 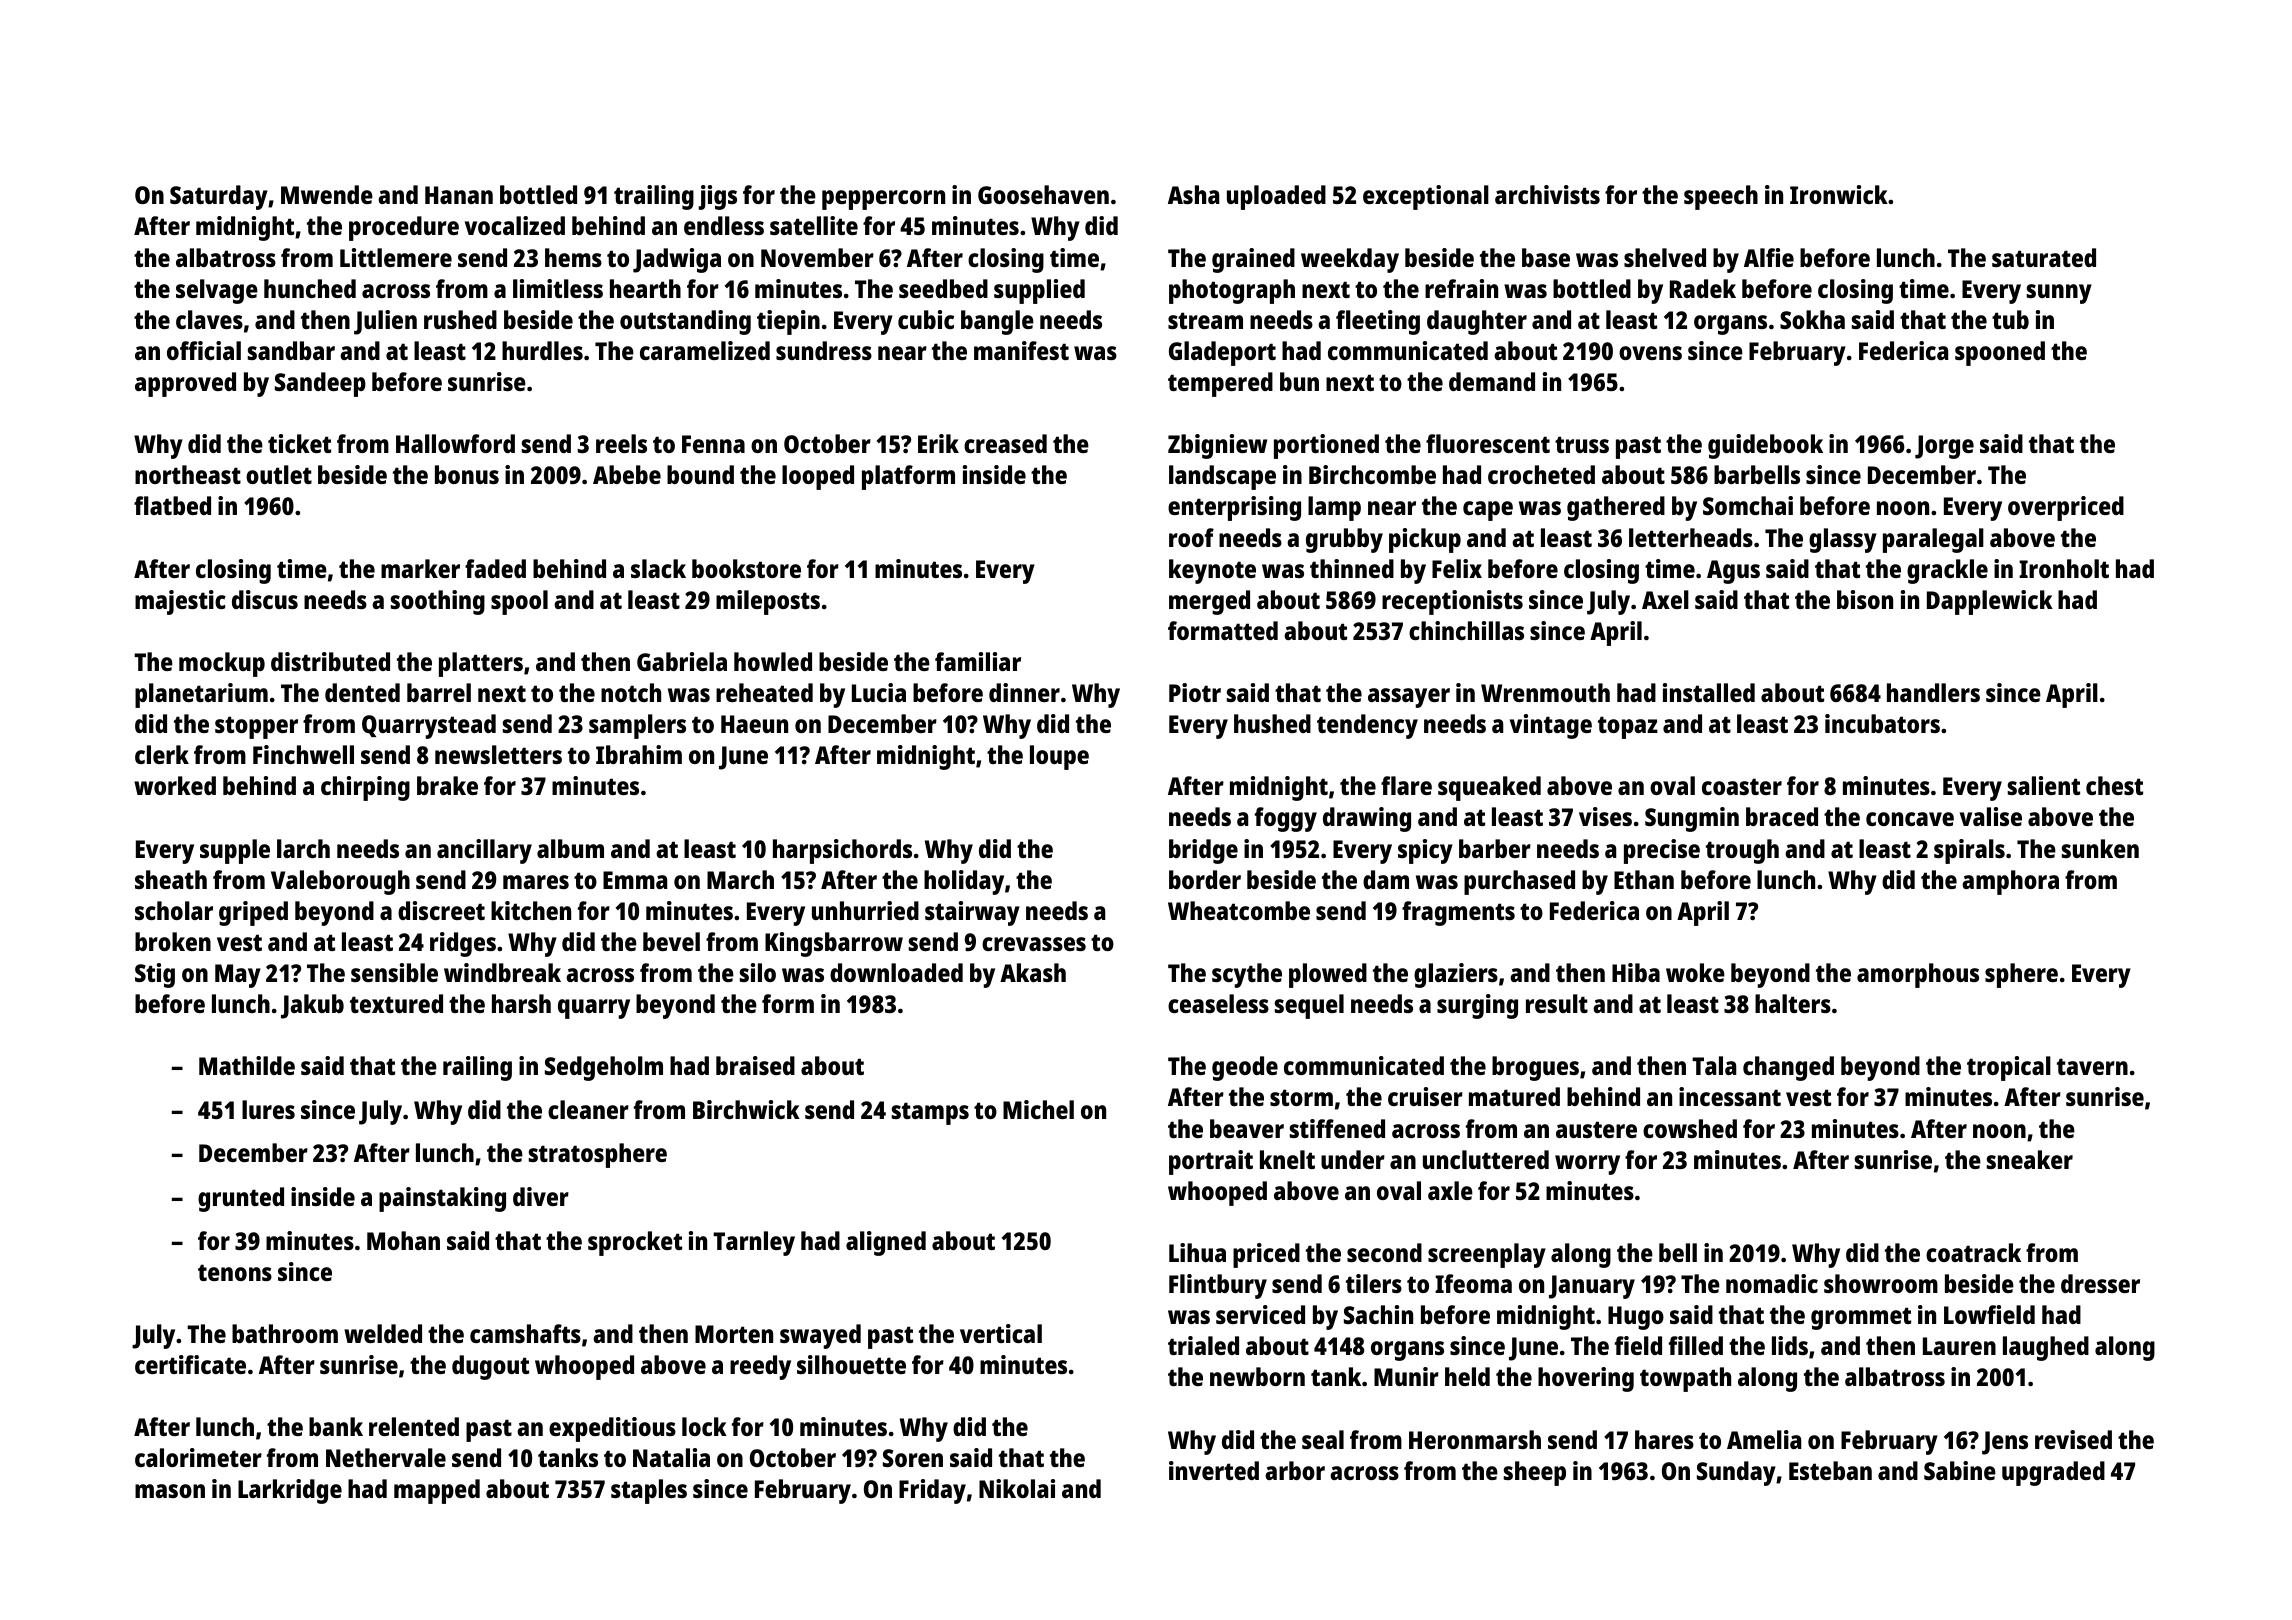 What do you see at coordinates (170, 1491) in the screenshot?
I see `mason` at bounding box center [170, 1491].
